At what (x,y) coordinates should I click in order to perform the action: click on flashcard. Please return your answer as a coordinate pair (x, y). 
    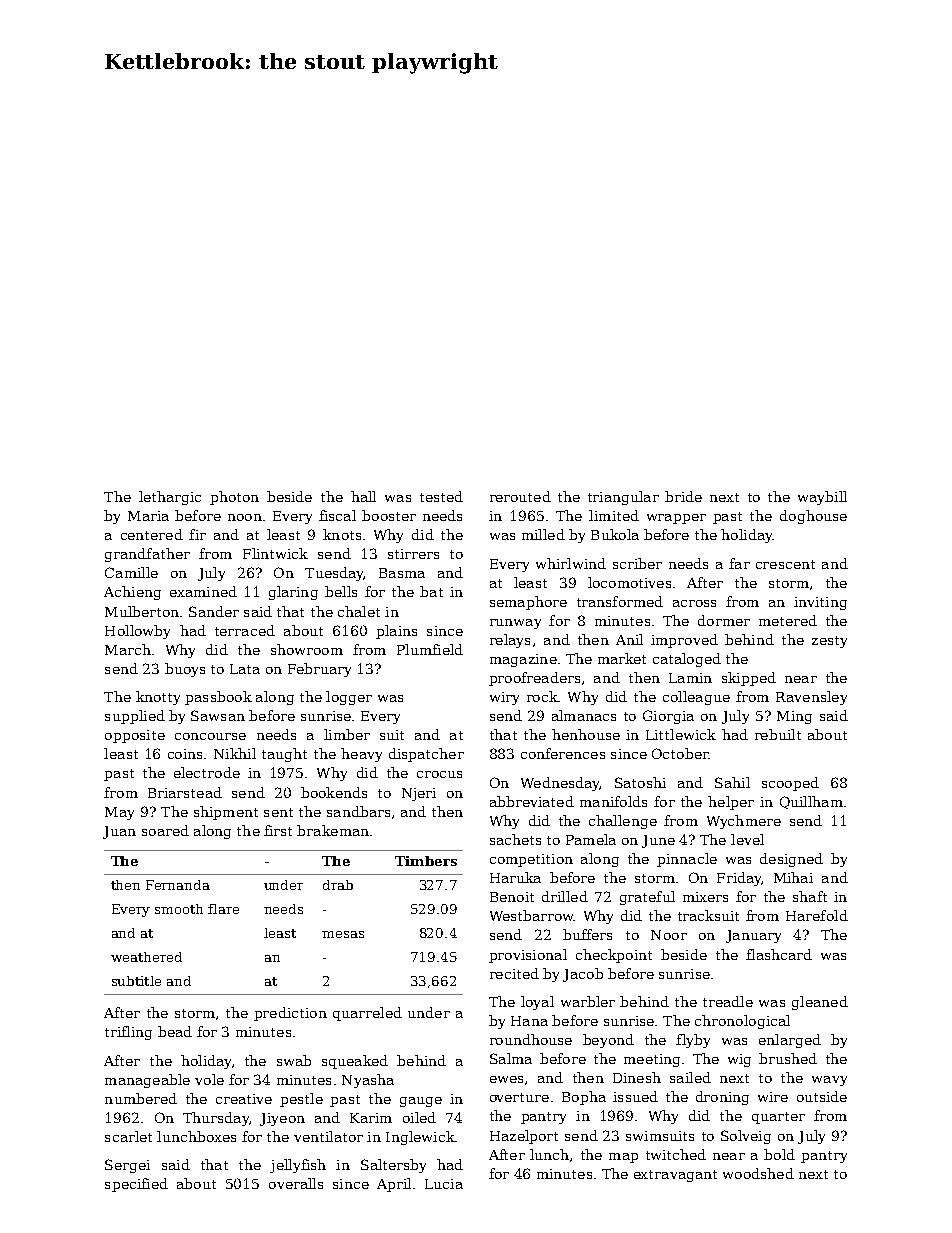
    Looking at the image, I should click on (779, 954).
